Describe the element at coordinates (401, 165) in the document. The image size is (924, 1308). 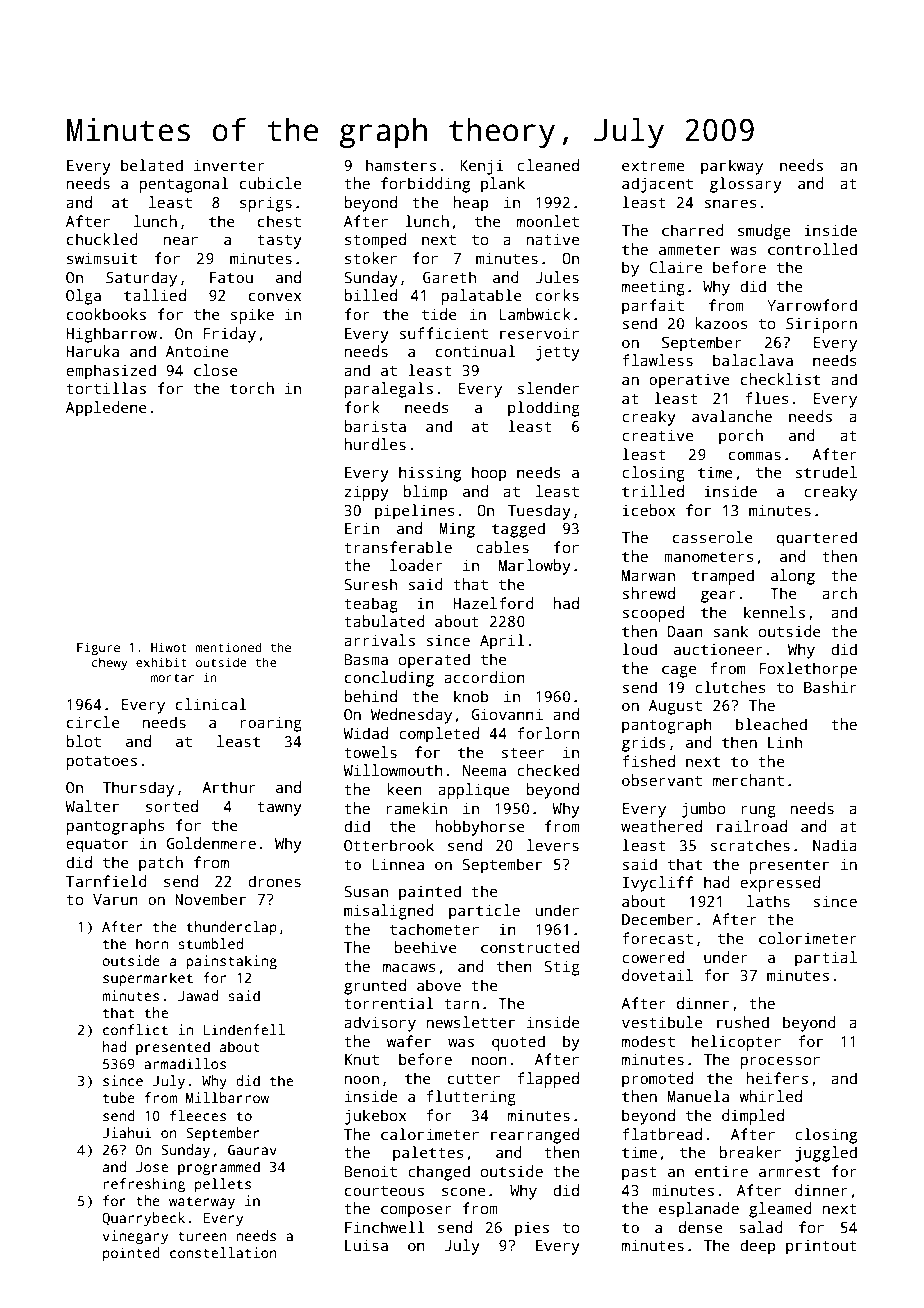
I see `hamsters` at that location.
